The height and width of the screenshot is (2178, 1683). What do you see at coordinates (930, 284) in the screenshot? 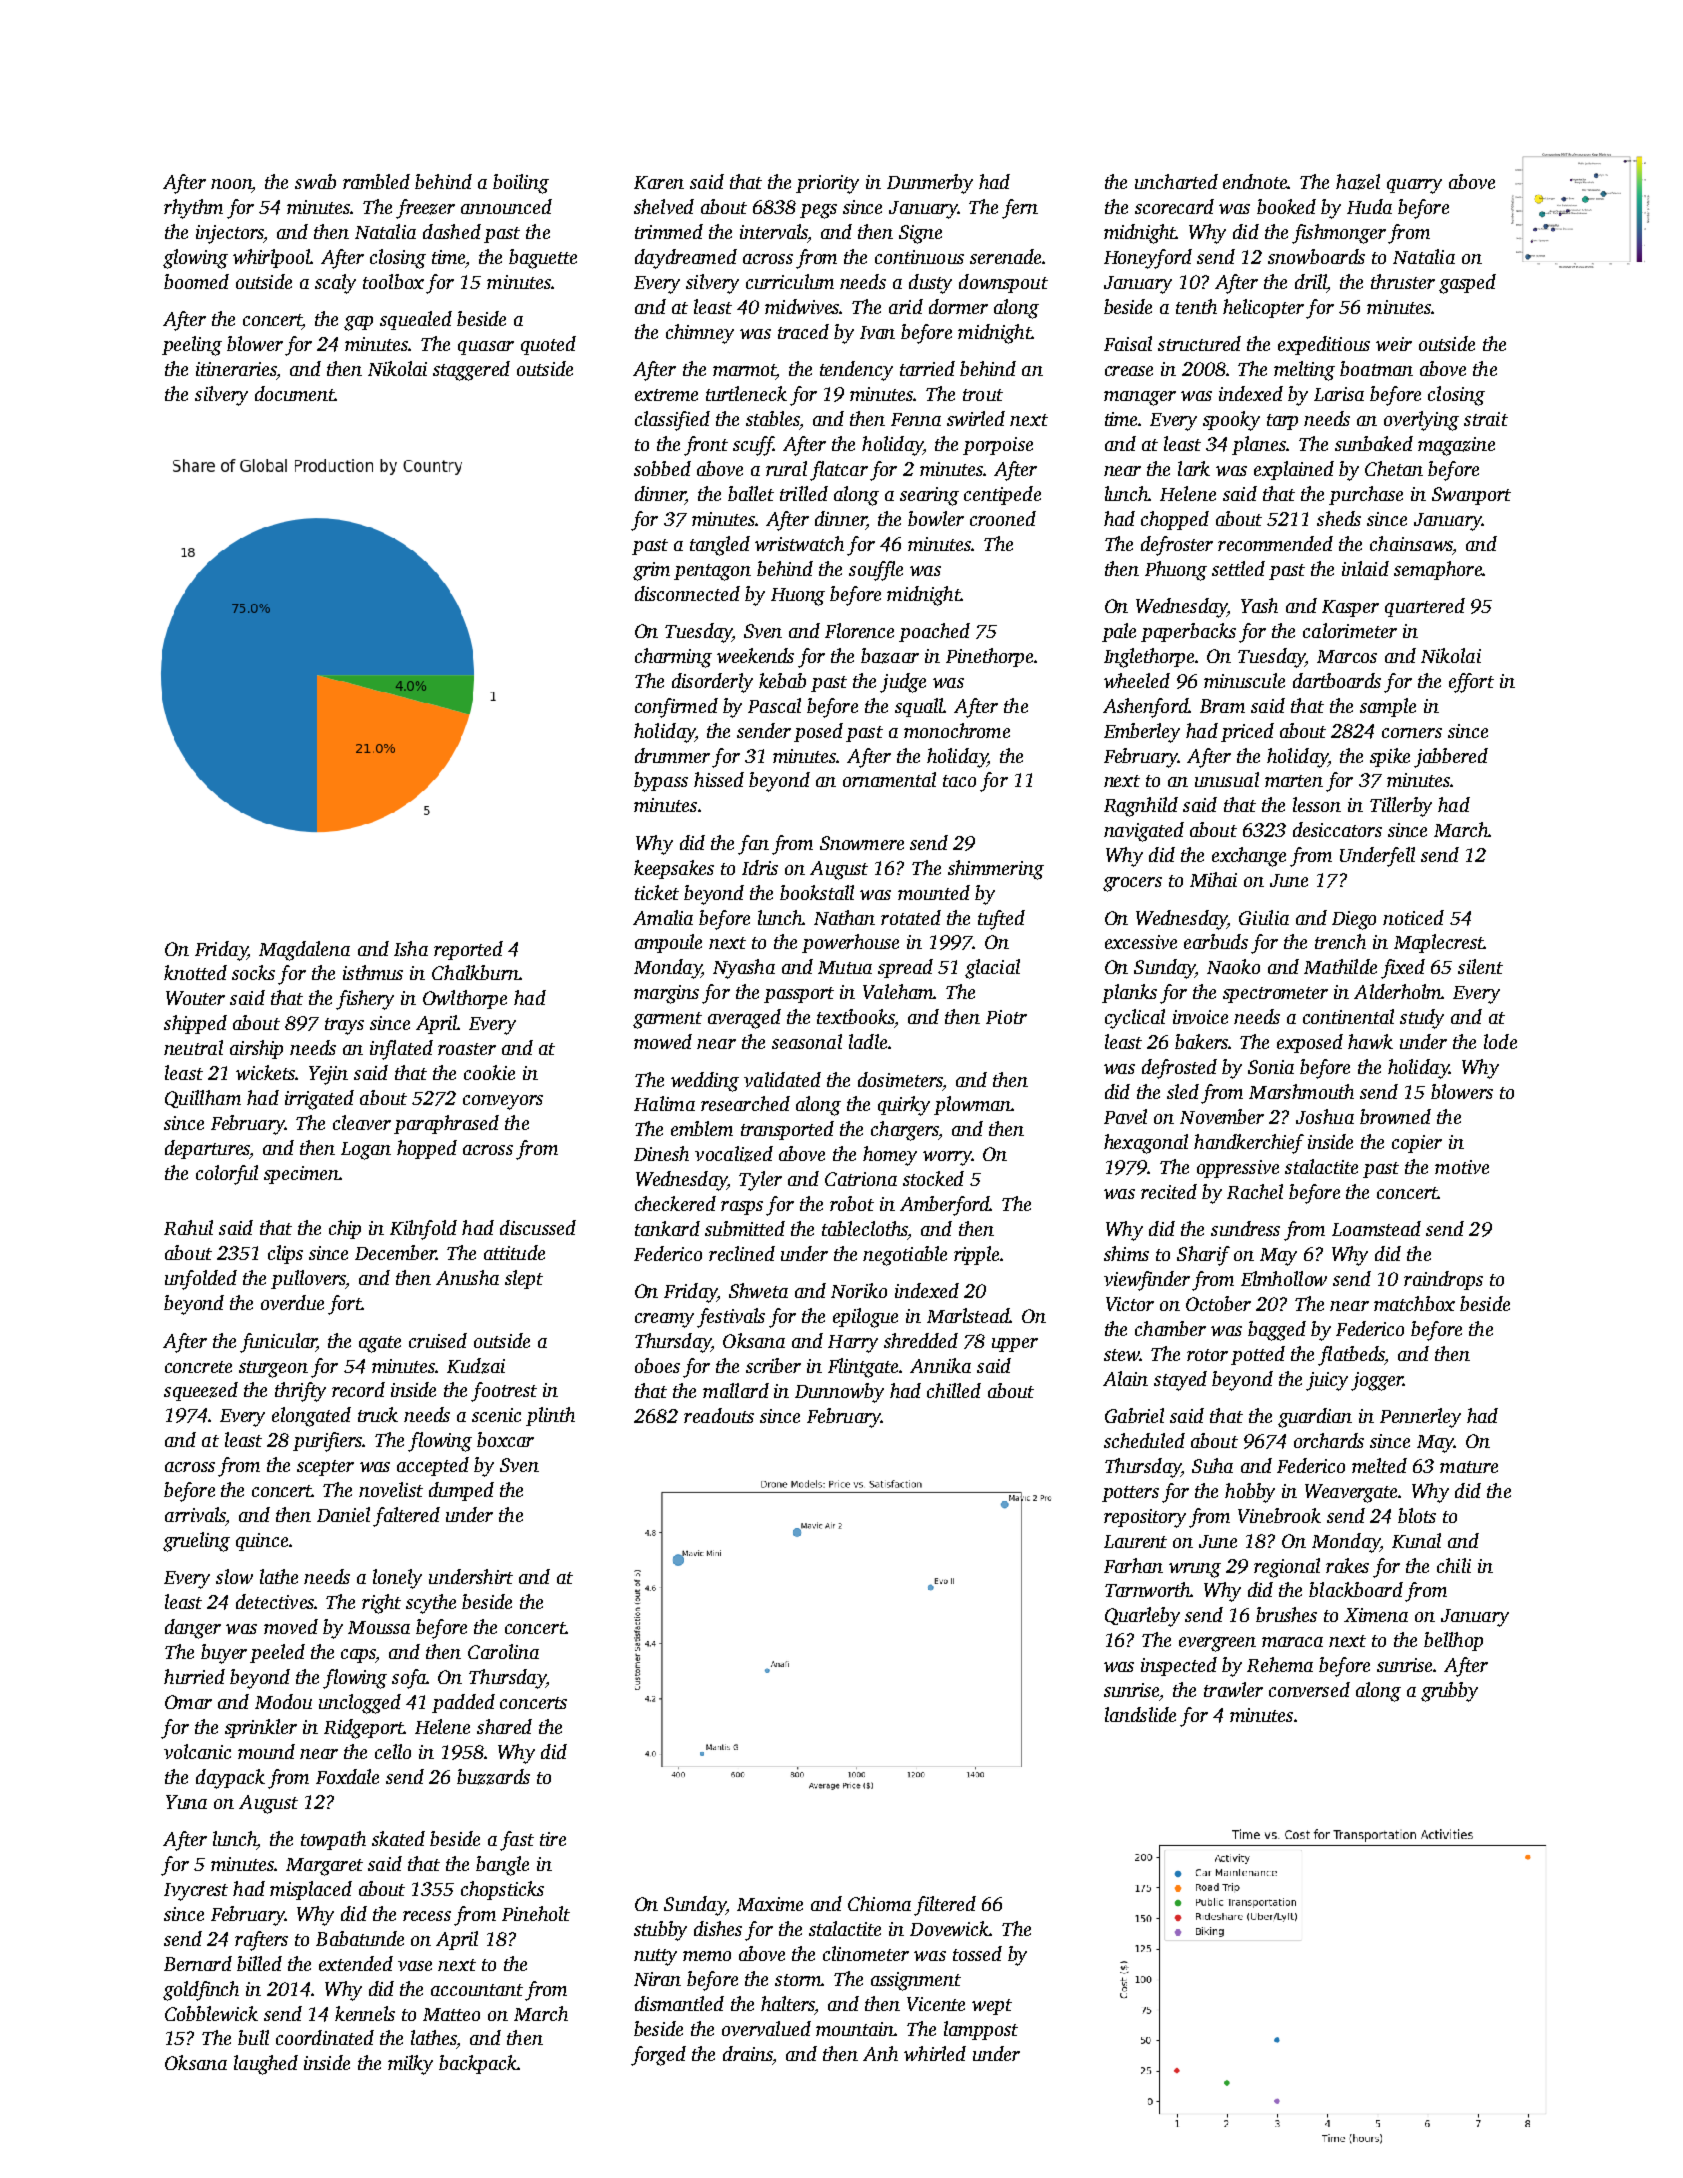
I see `dusty` at bounding box center [930, 284].
